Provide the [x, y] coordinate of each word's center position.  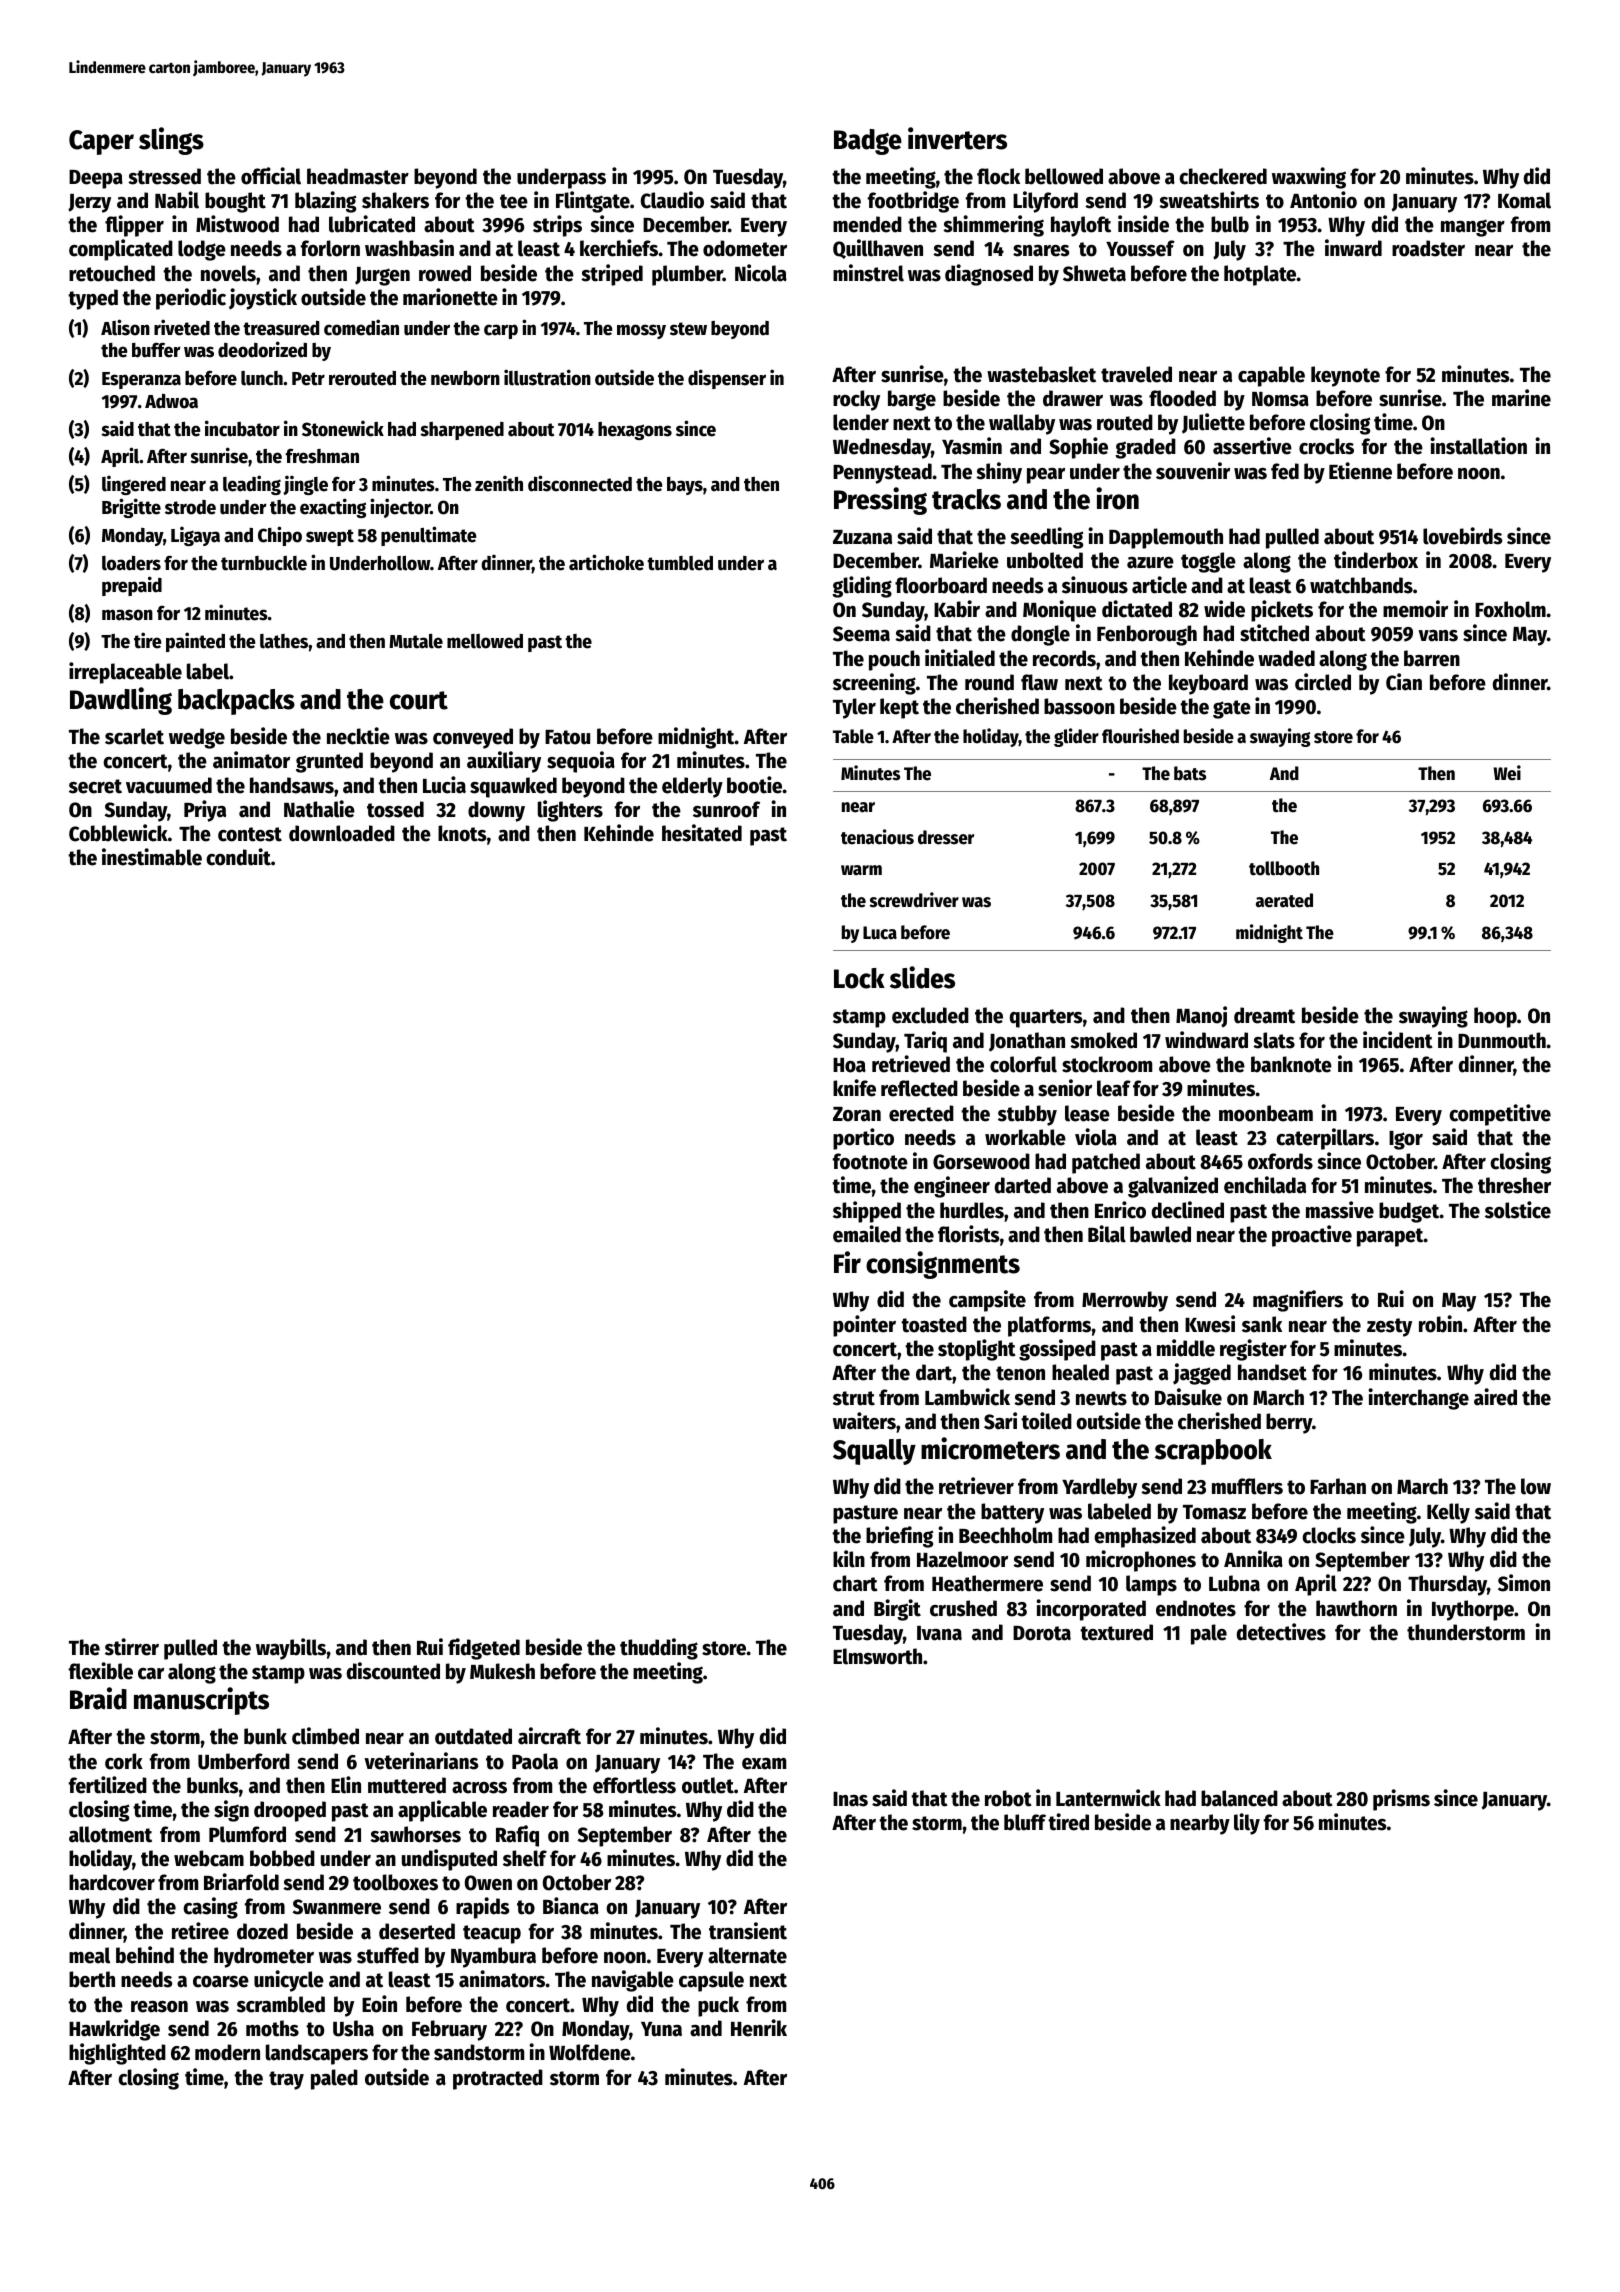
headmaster [358, 176]
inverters [957, 138]
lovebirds [1463, 536]
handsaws [292, 785]
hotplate [1260, 275]
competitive [1500, 1115]
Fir [847, 1262]
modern [227, 2052]
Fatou [567, 737]
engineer [952, 1187]
